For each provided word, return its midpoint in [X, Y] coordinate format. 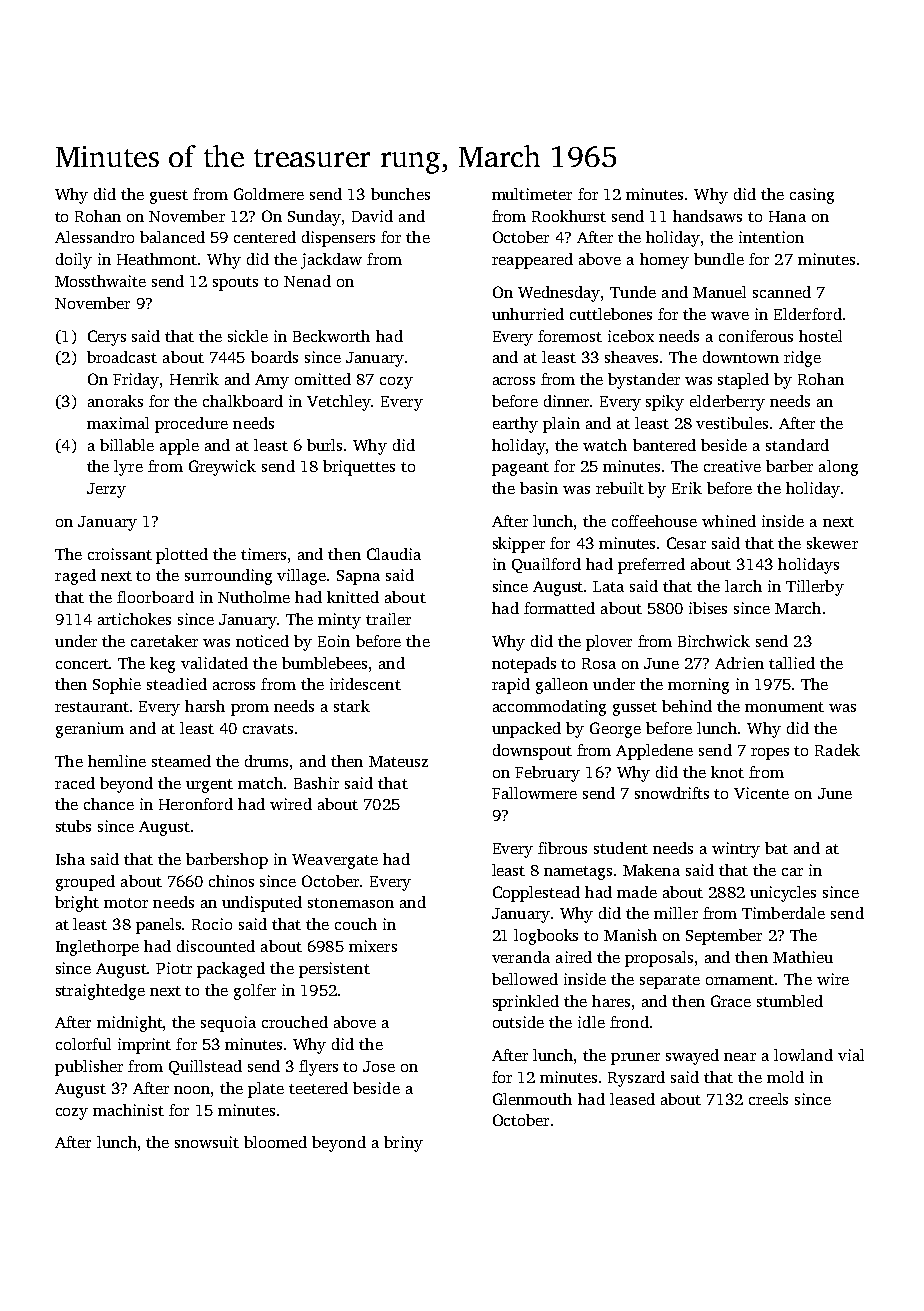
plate [266, 1090]
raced [75, 783]
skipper [519, 545]
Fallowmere [534, 793]
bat [776, 848]
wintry [736, 850]
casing [812, 196]
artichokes [134, 619]
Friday [136, 381]
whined [729, 521]
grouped [85, 883]
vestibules [732, 423]
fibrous [562, 848]
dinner [567, 401]
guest [169, 197]
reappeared [532, 261]
